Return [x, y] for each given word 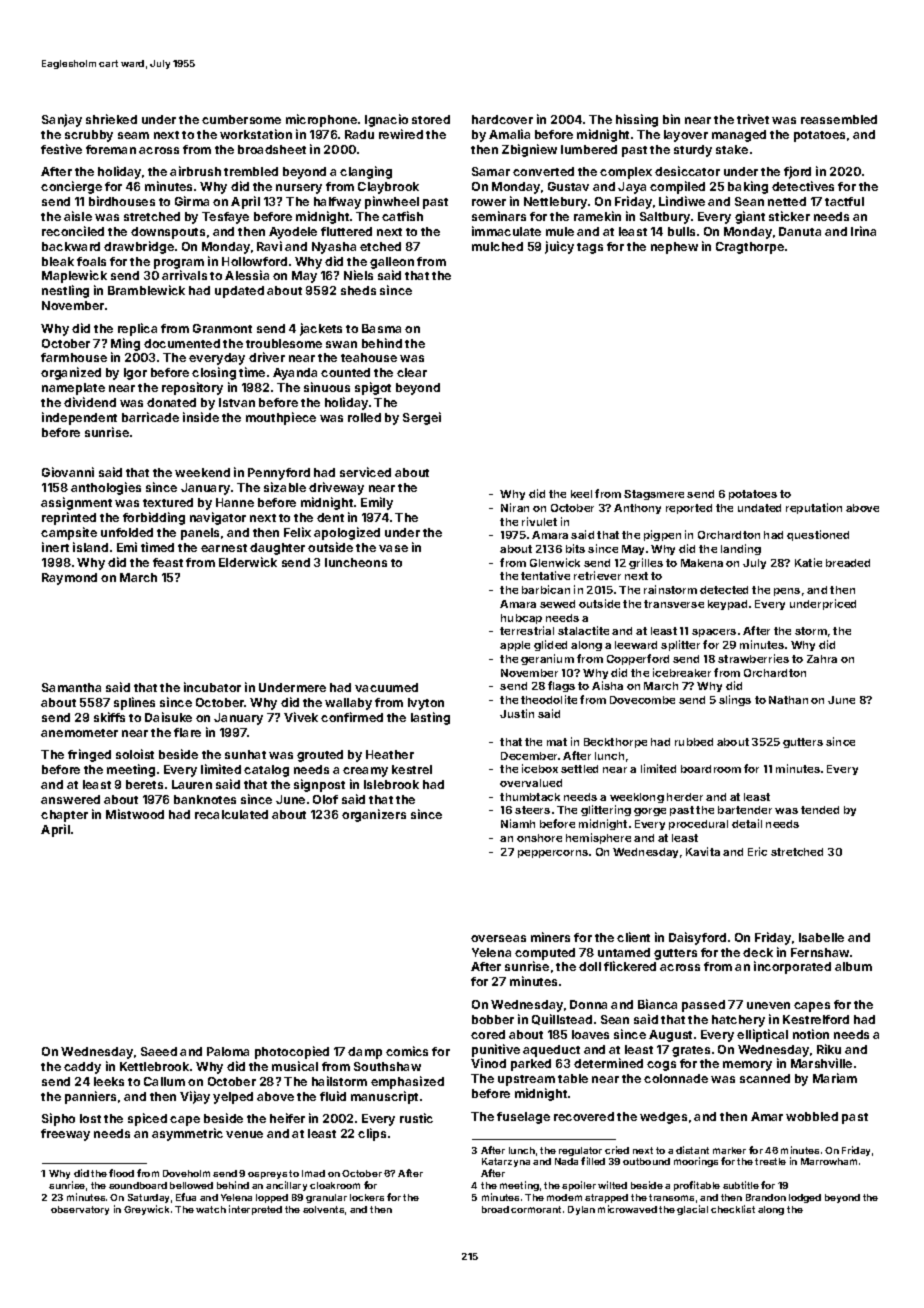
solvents [323, 1209]
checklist [733, 1209]
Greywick [146, 1210]
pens [787, 592]
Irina [863, 231]
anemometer [79, 733]
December [529, 756]
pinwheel [392, 202]
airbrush [195, 171]
